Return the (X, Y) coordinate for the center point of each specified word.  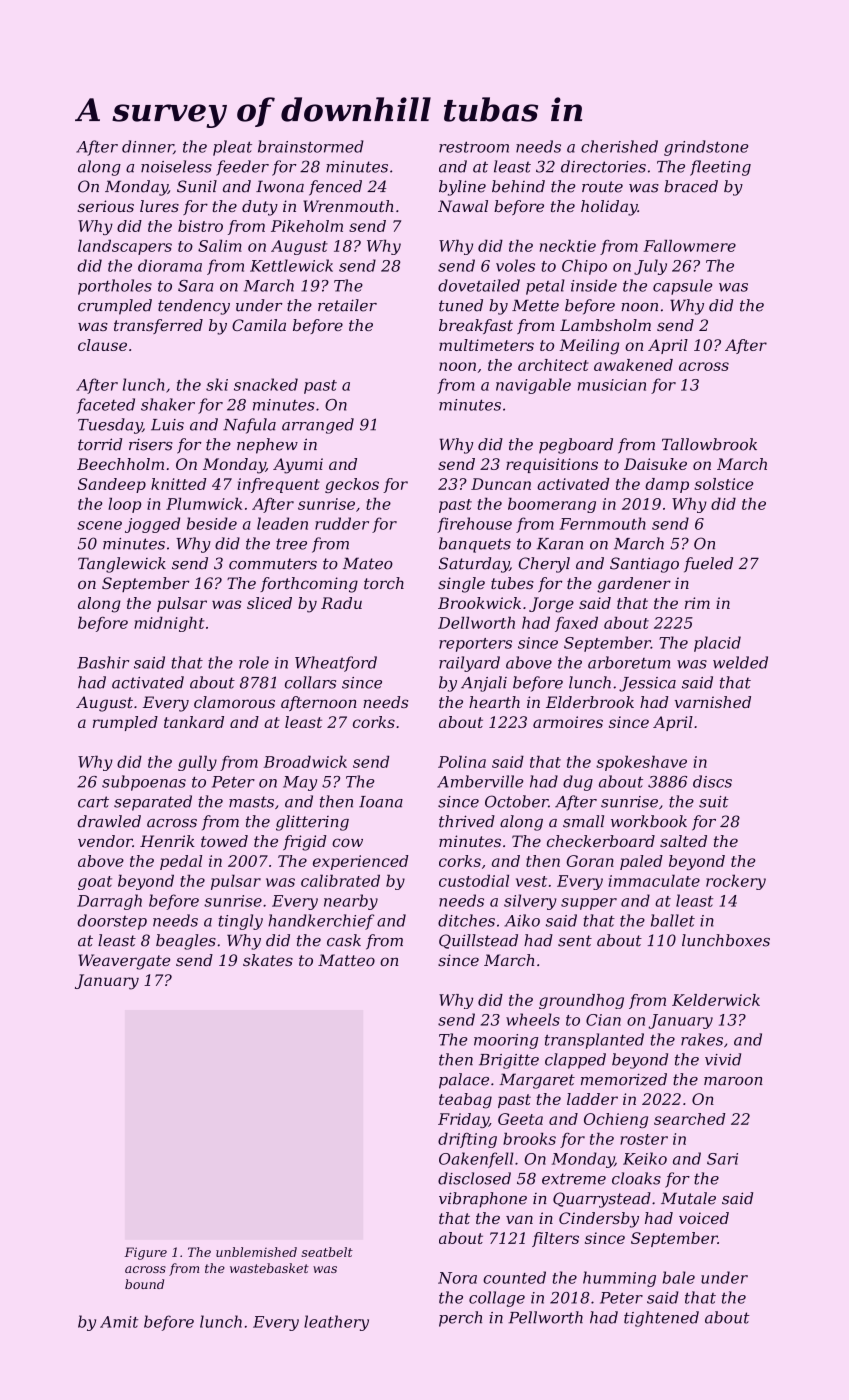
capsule (682, 287)
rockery (736, 882)
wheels (533, 1019)
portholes (115, 287)
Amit (119, 1322)
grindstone (706, 148)
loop (124, 505)
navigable (533, 386)
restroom (474, 147)
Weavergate (124, 962)
